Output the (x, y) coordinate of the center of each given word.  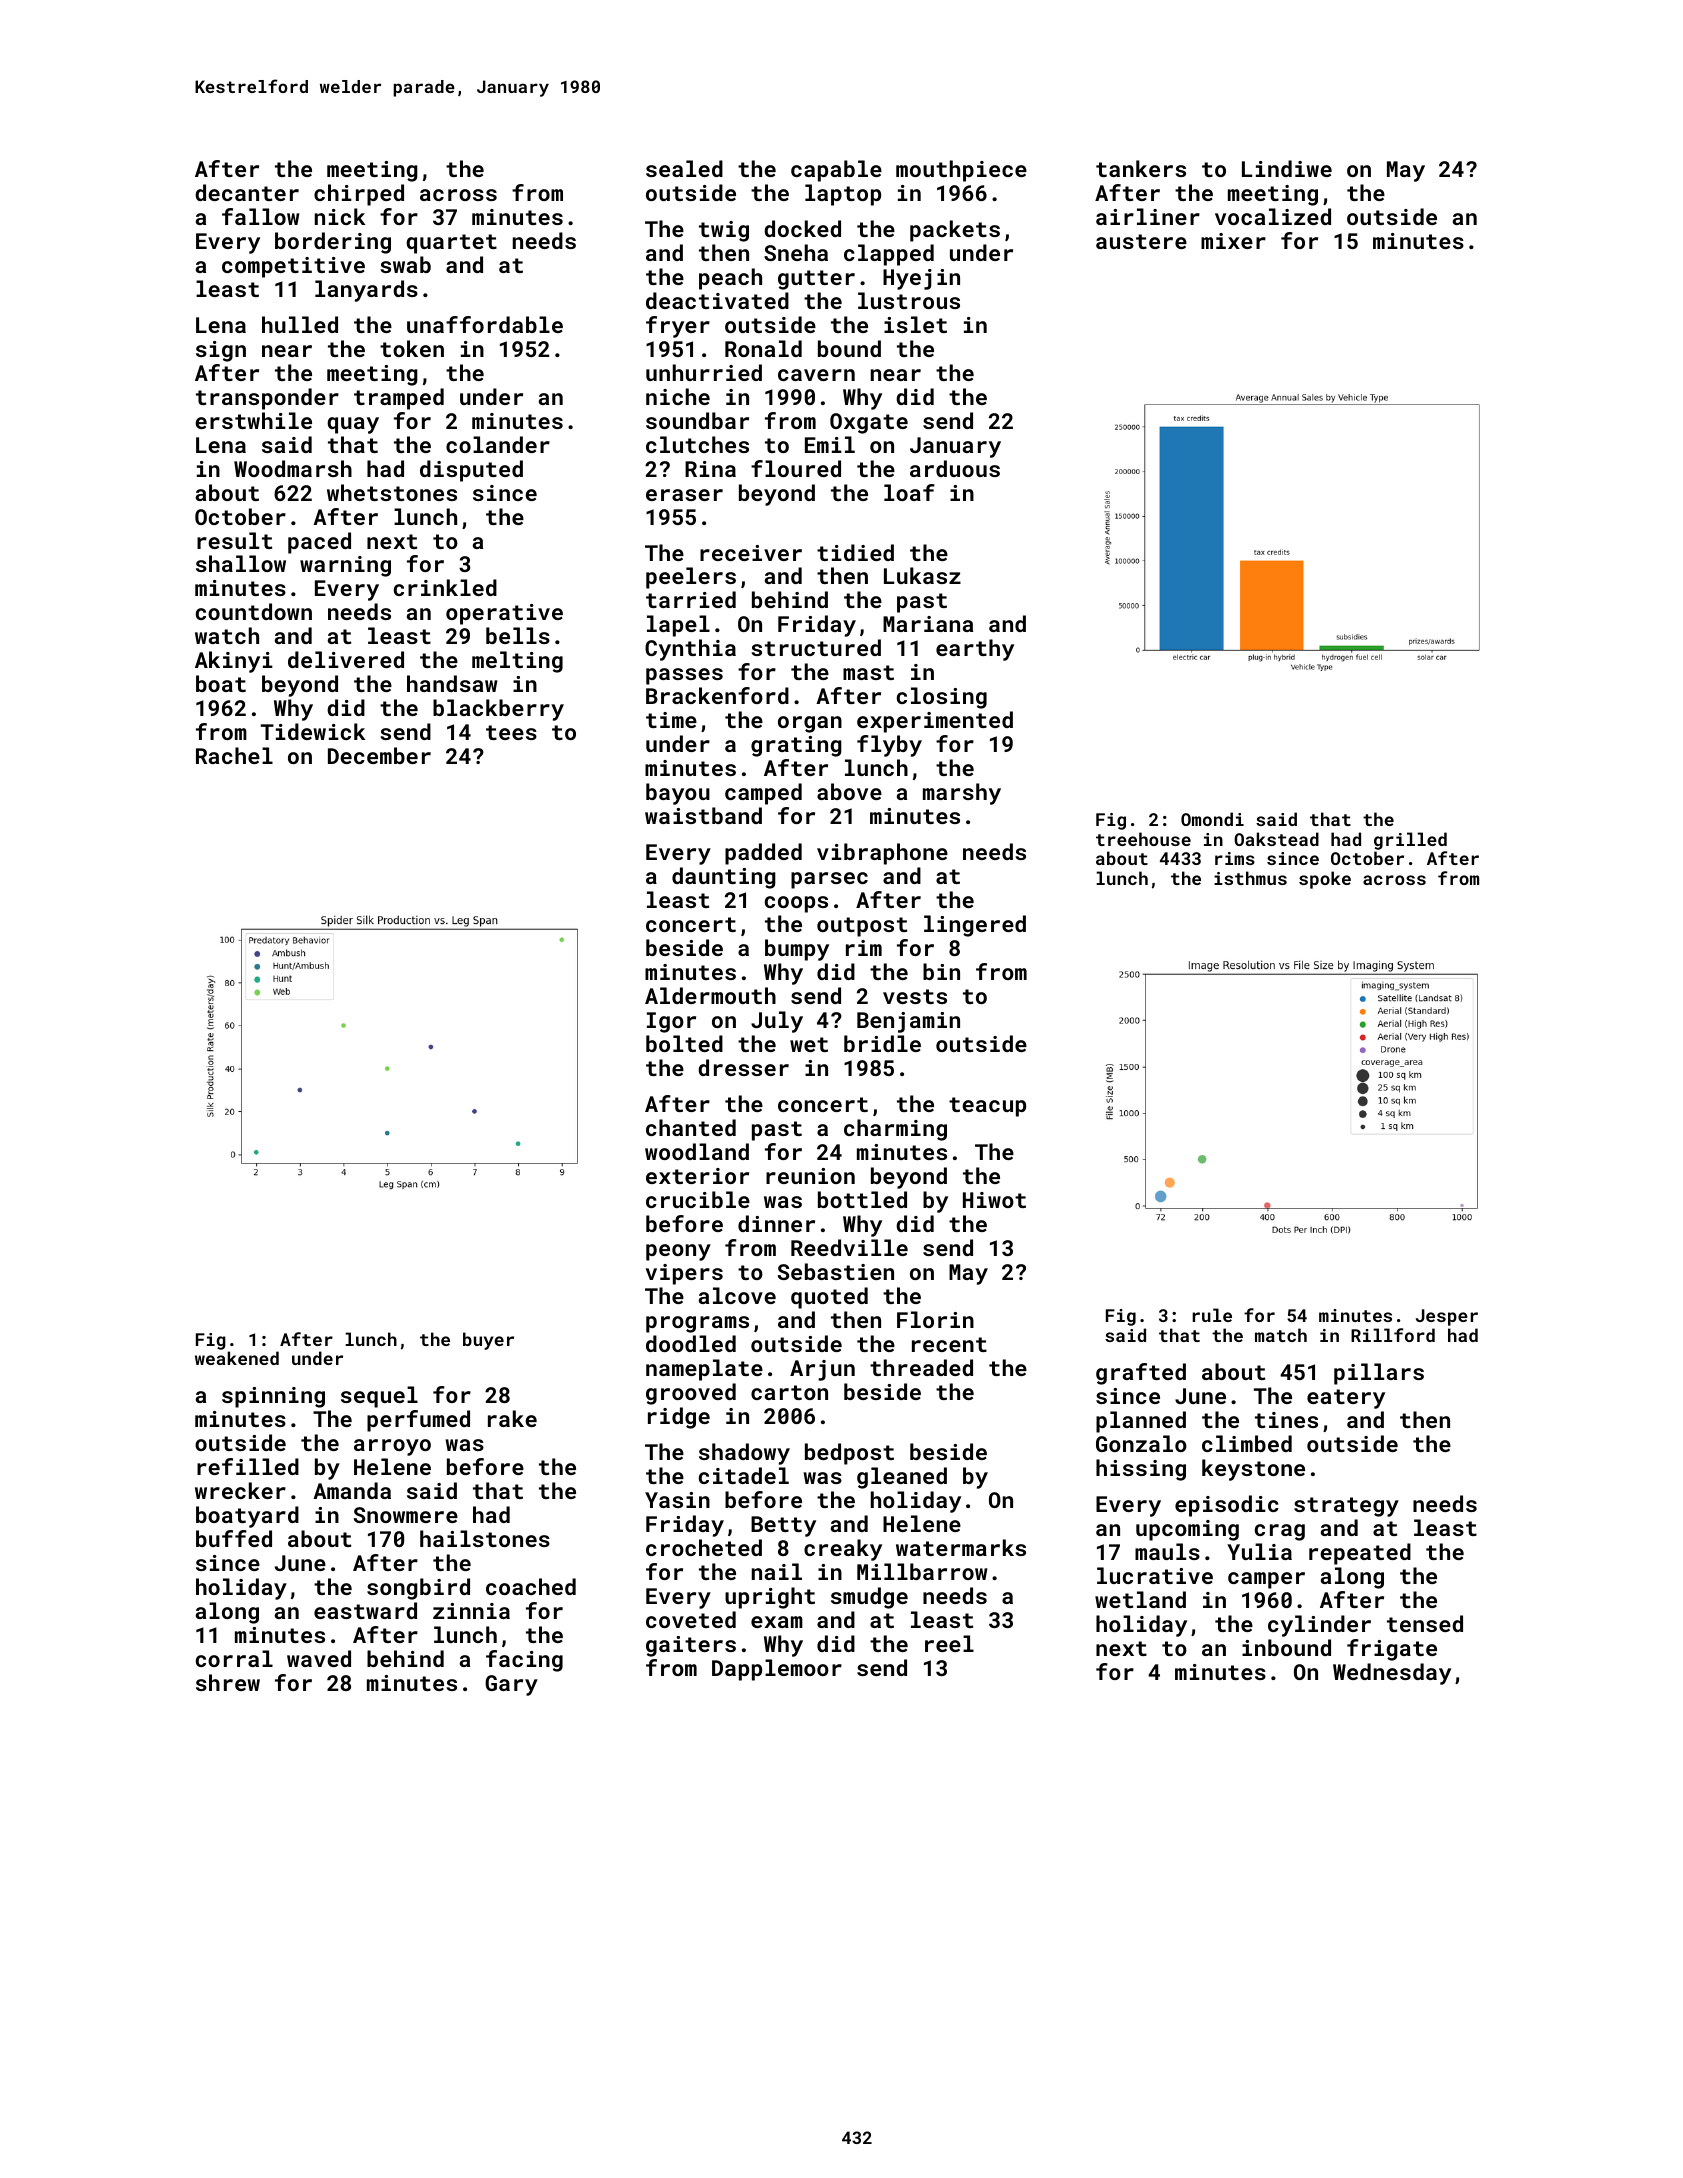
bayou (678, 794)
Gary (511, 1685)
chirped (359, 195)
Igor (671, 1022)
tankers (1141, 168)
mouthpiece (961, 171)
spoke (1325, 880)
